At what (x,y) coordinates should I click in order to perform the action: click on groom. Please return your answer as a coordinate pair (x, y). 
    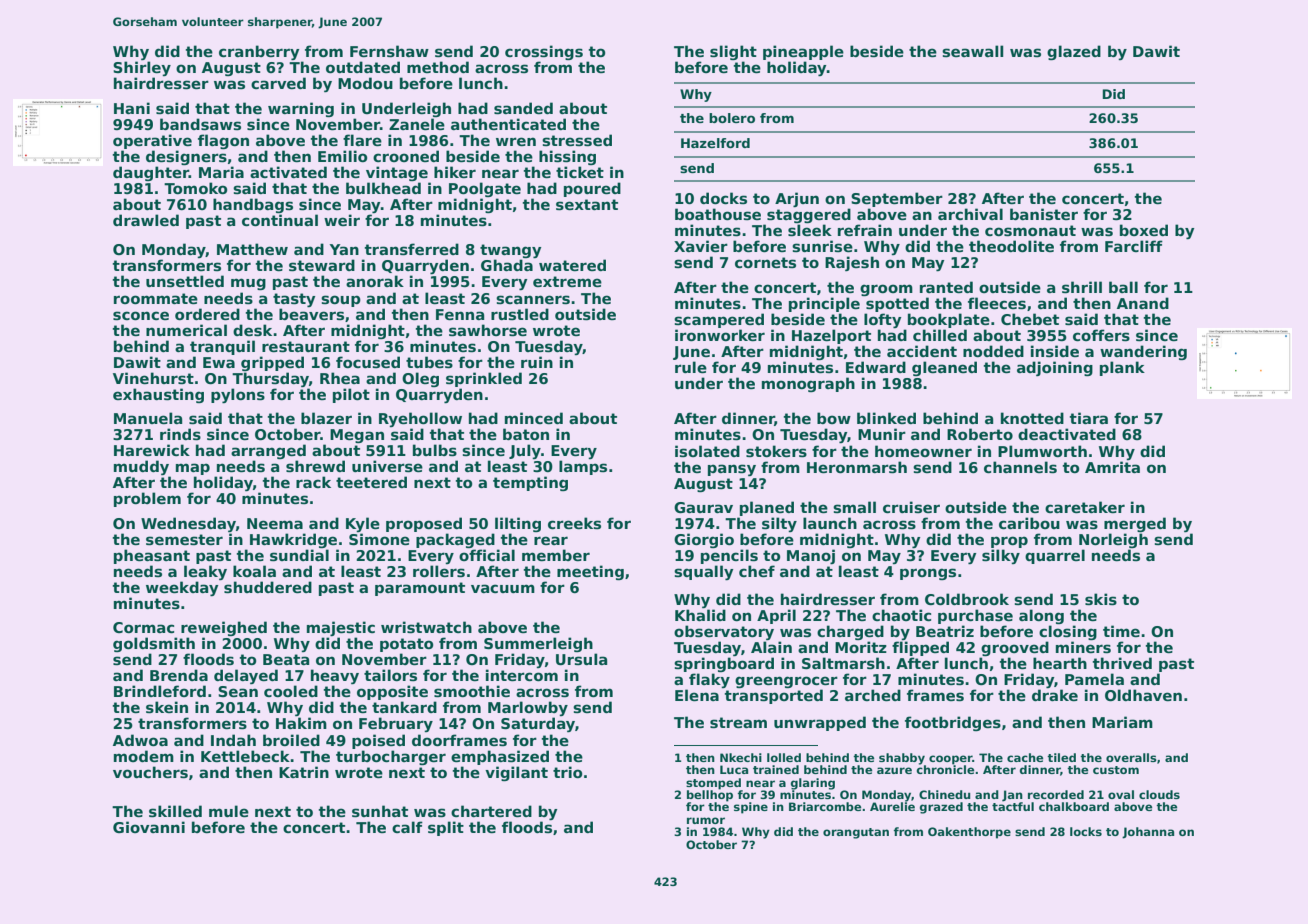
    Looking at the image, I should click on (886, 290).
